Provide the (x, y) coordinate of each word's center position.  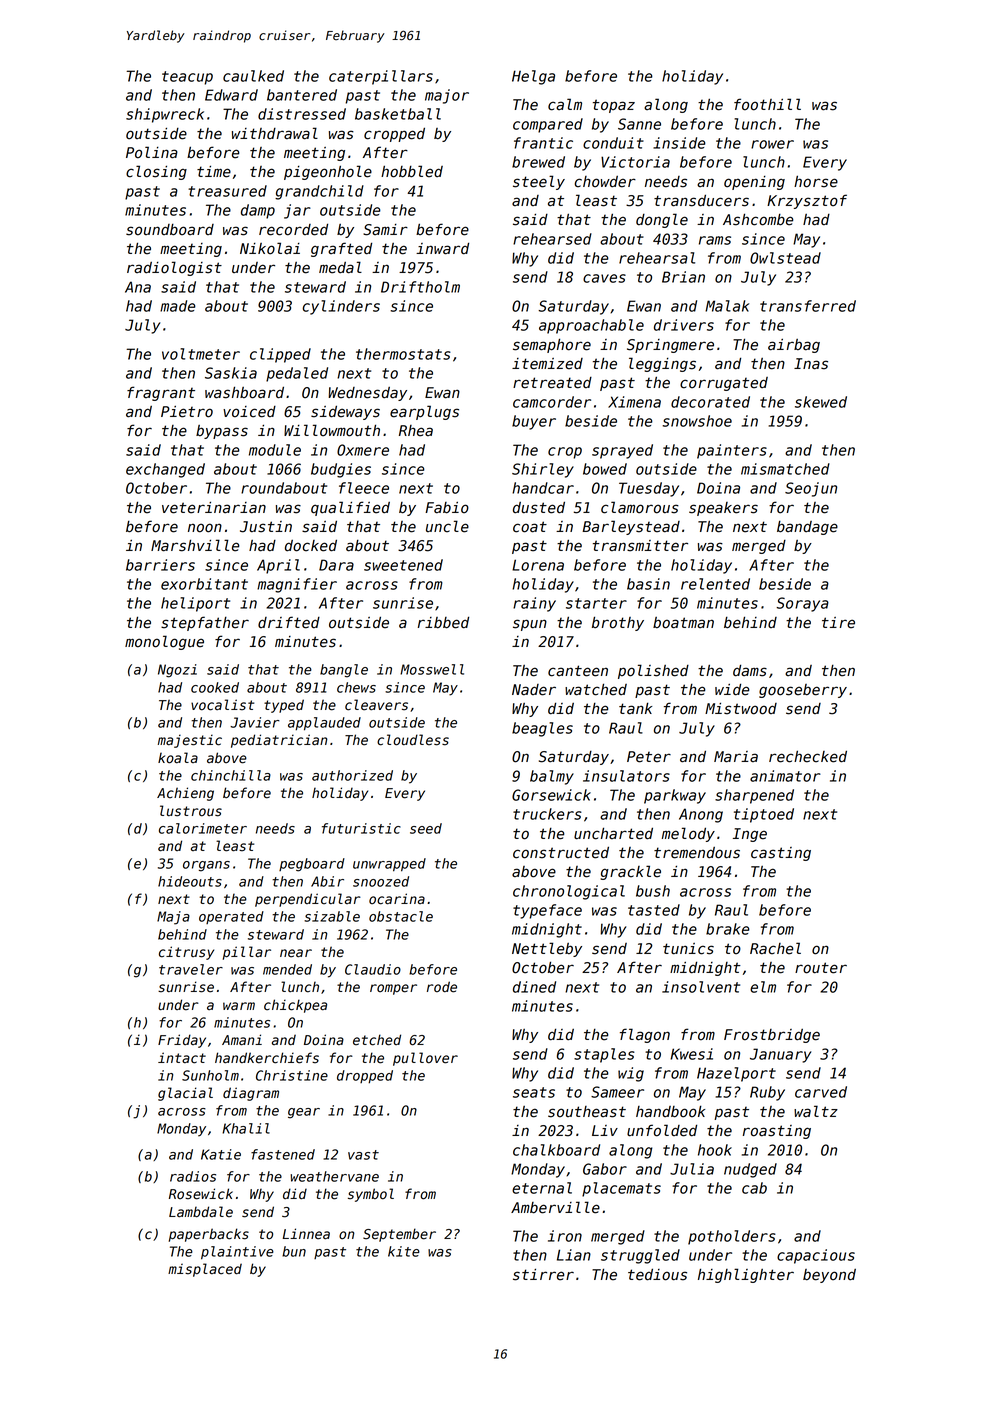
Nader (534, 690)
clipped (280, 355)
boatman (683, 623)
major (447, 96)
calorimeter (203, 828)
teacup (187, 78)
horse (816, 181)
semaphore (552, 345)
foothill (767, 104)
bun (294, 1251)
